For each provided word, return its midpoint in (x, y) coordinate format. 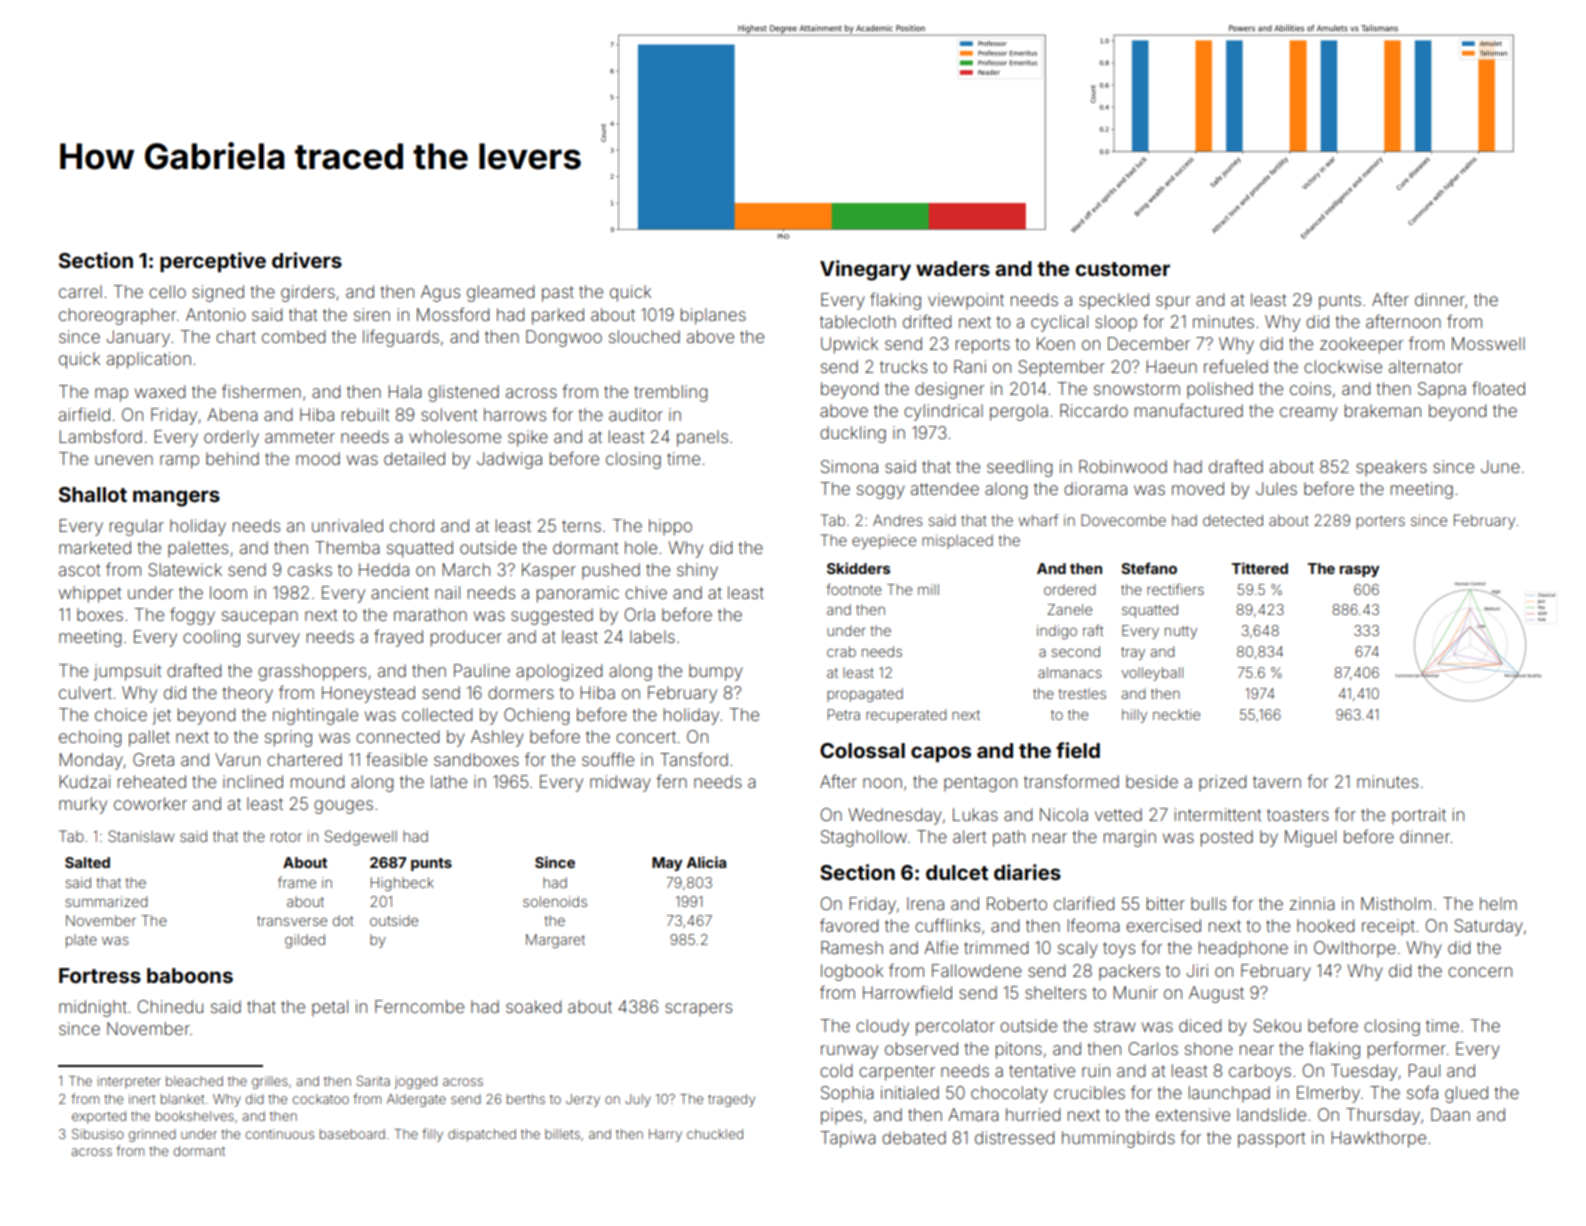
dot (343, 920)
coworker (150, 803)
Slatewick (185, 569)
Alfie (941, 947)
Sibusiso (98, 1134)
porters (1380, 522)
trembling (670, 393)
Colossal (862, 750)
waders (953, 268)
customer (1122, 269)
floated (1498, 388)
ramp (179, 462)
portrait (1419, 816)
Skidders (858, 568)
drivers (307, 260)
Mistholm (1396, 903)
